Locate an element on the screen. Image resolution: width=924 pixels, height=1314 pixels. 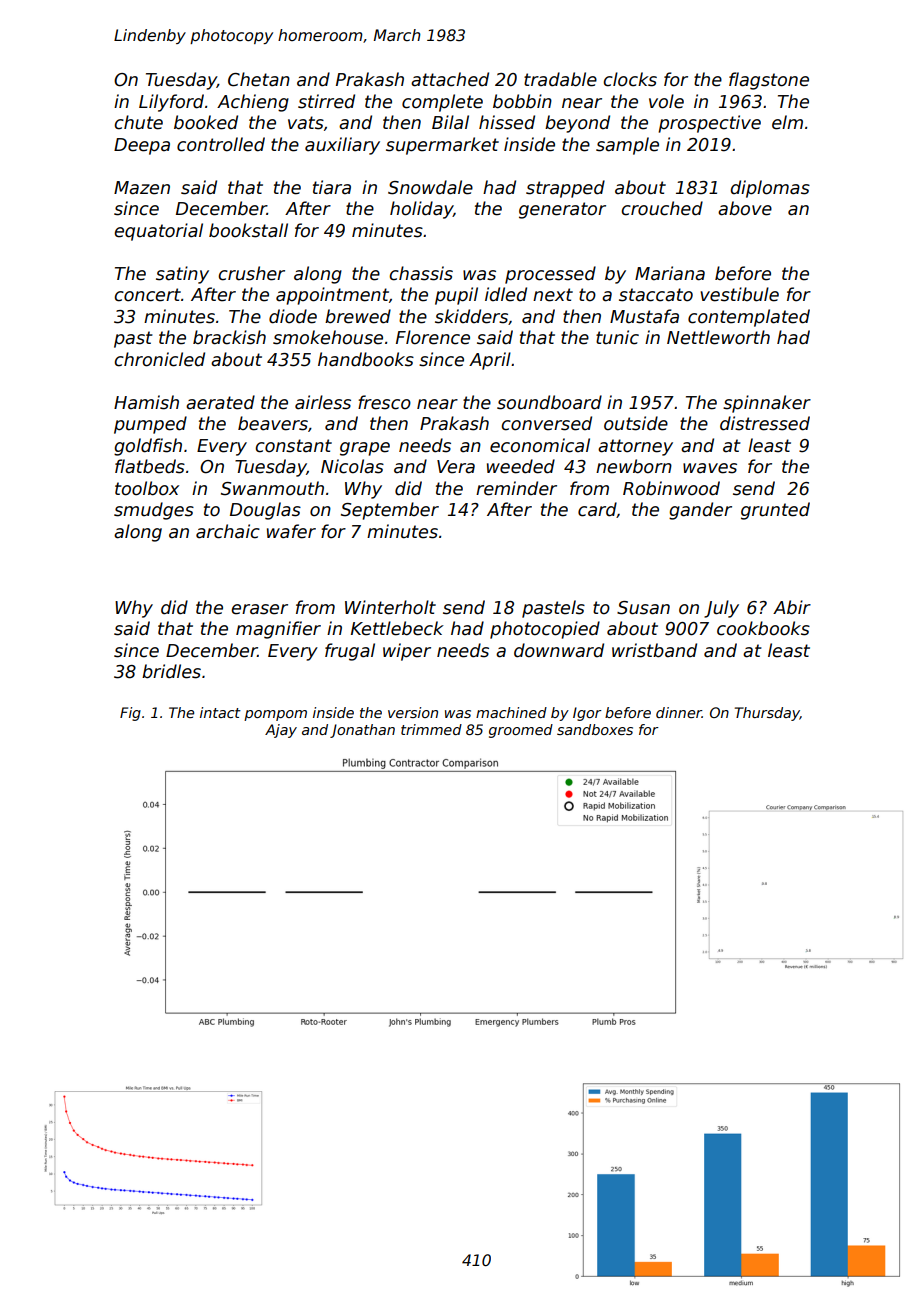
booked is located at coordinates (206, 122).
